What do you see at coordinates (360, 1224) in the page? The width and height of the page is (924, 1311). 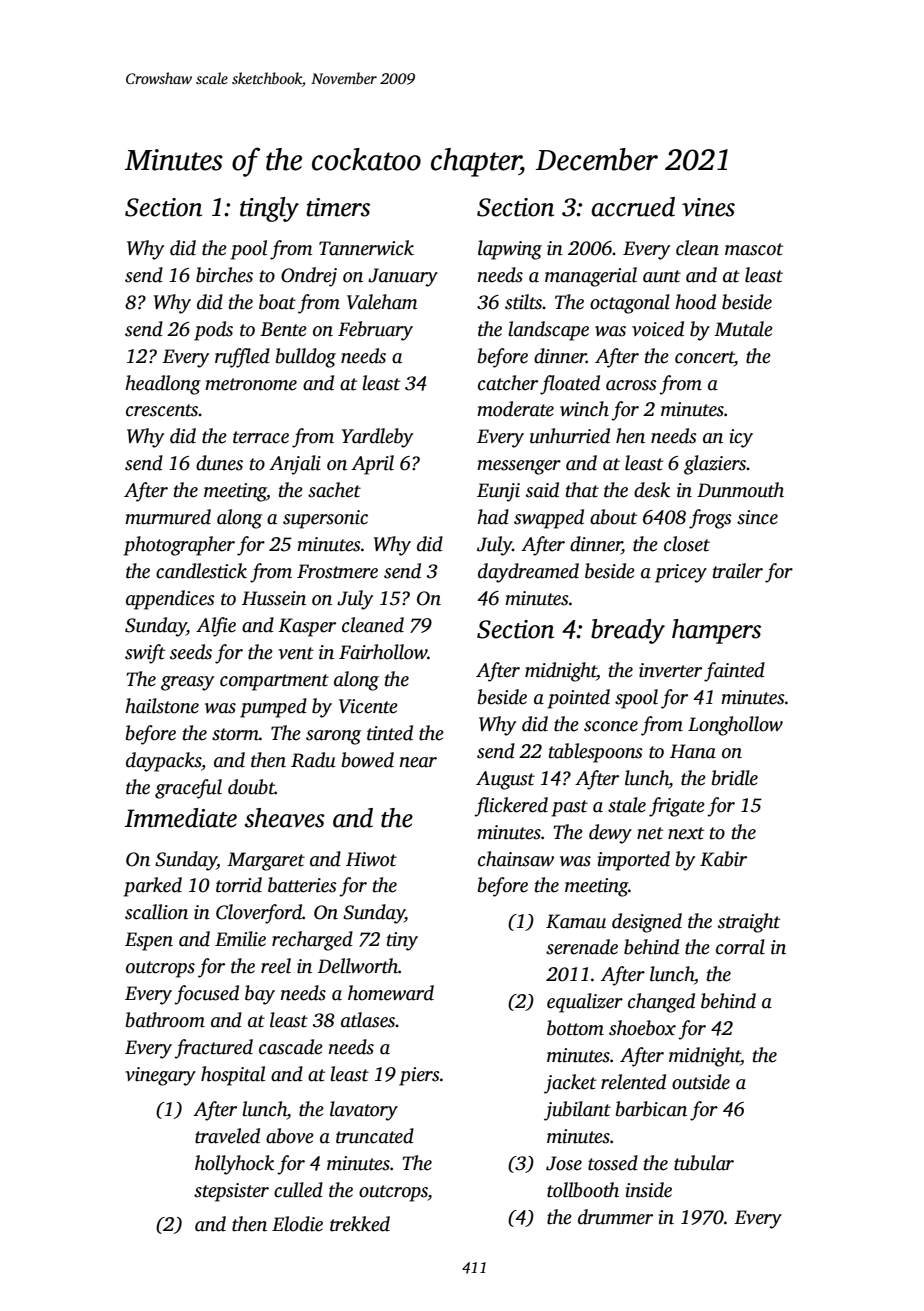 I see `trekked` at bounding box center [360, 1224].
